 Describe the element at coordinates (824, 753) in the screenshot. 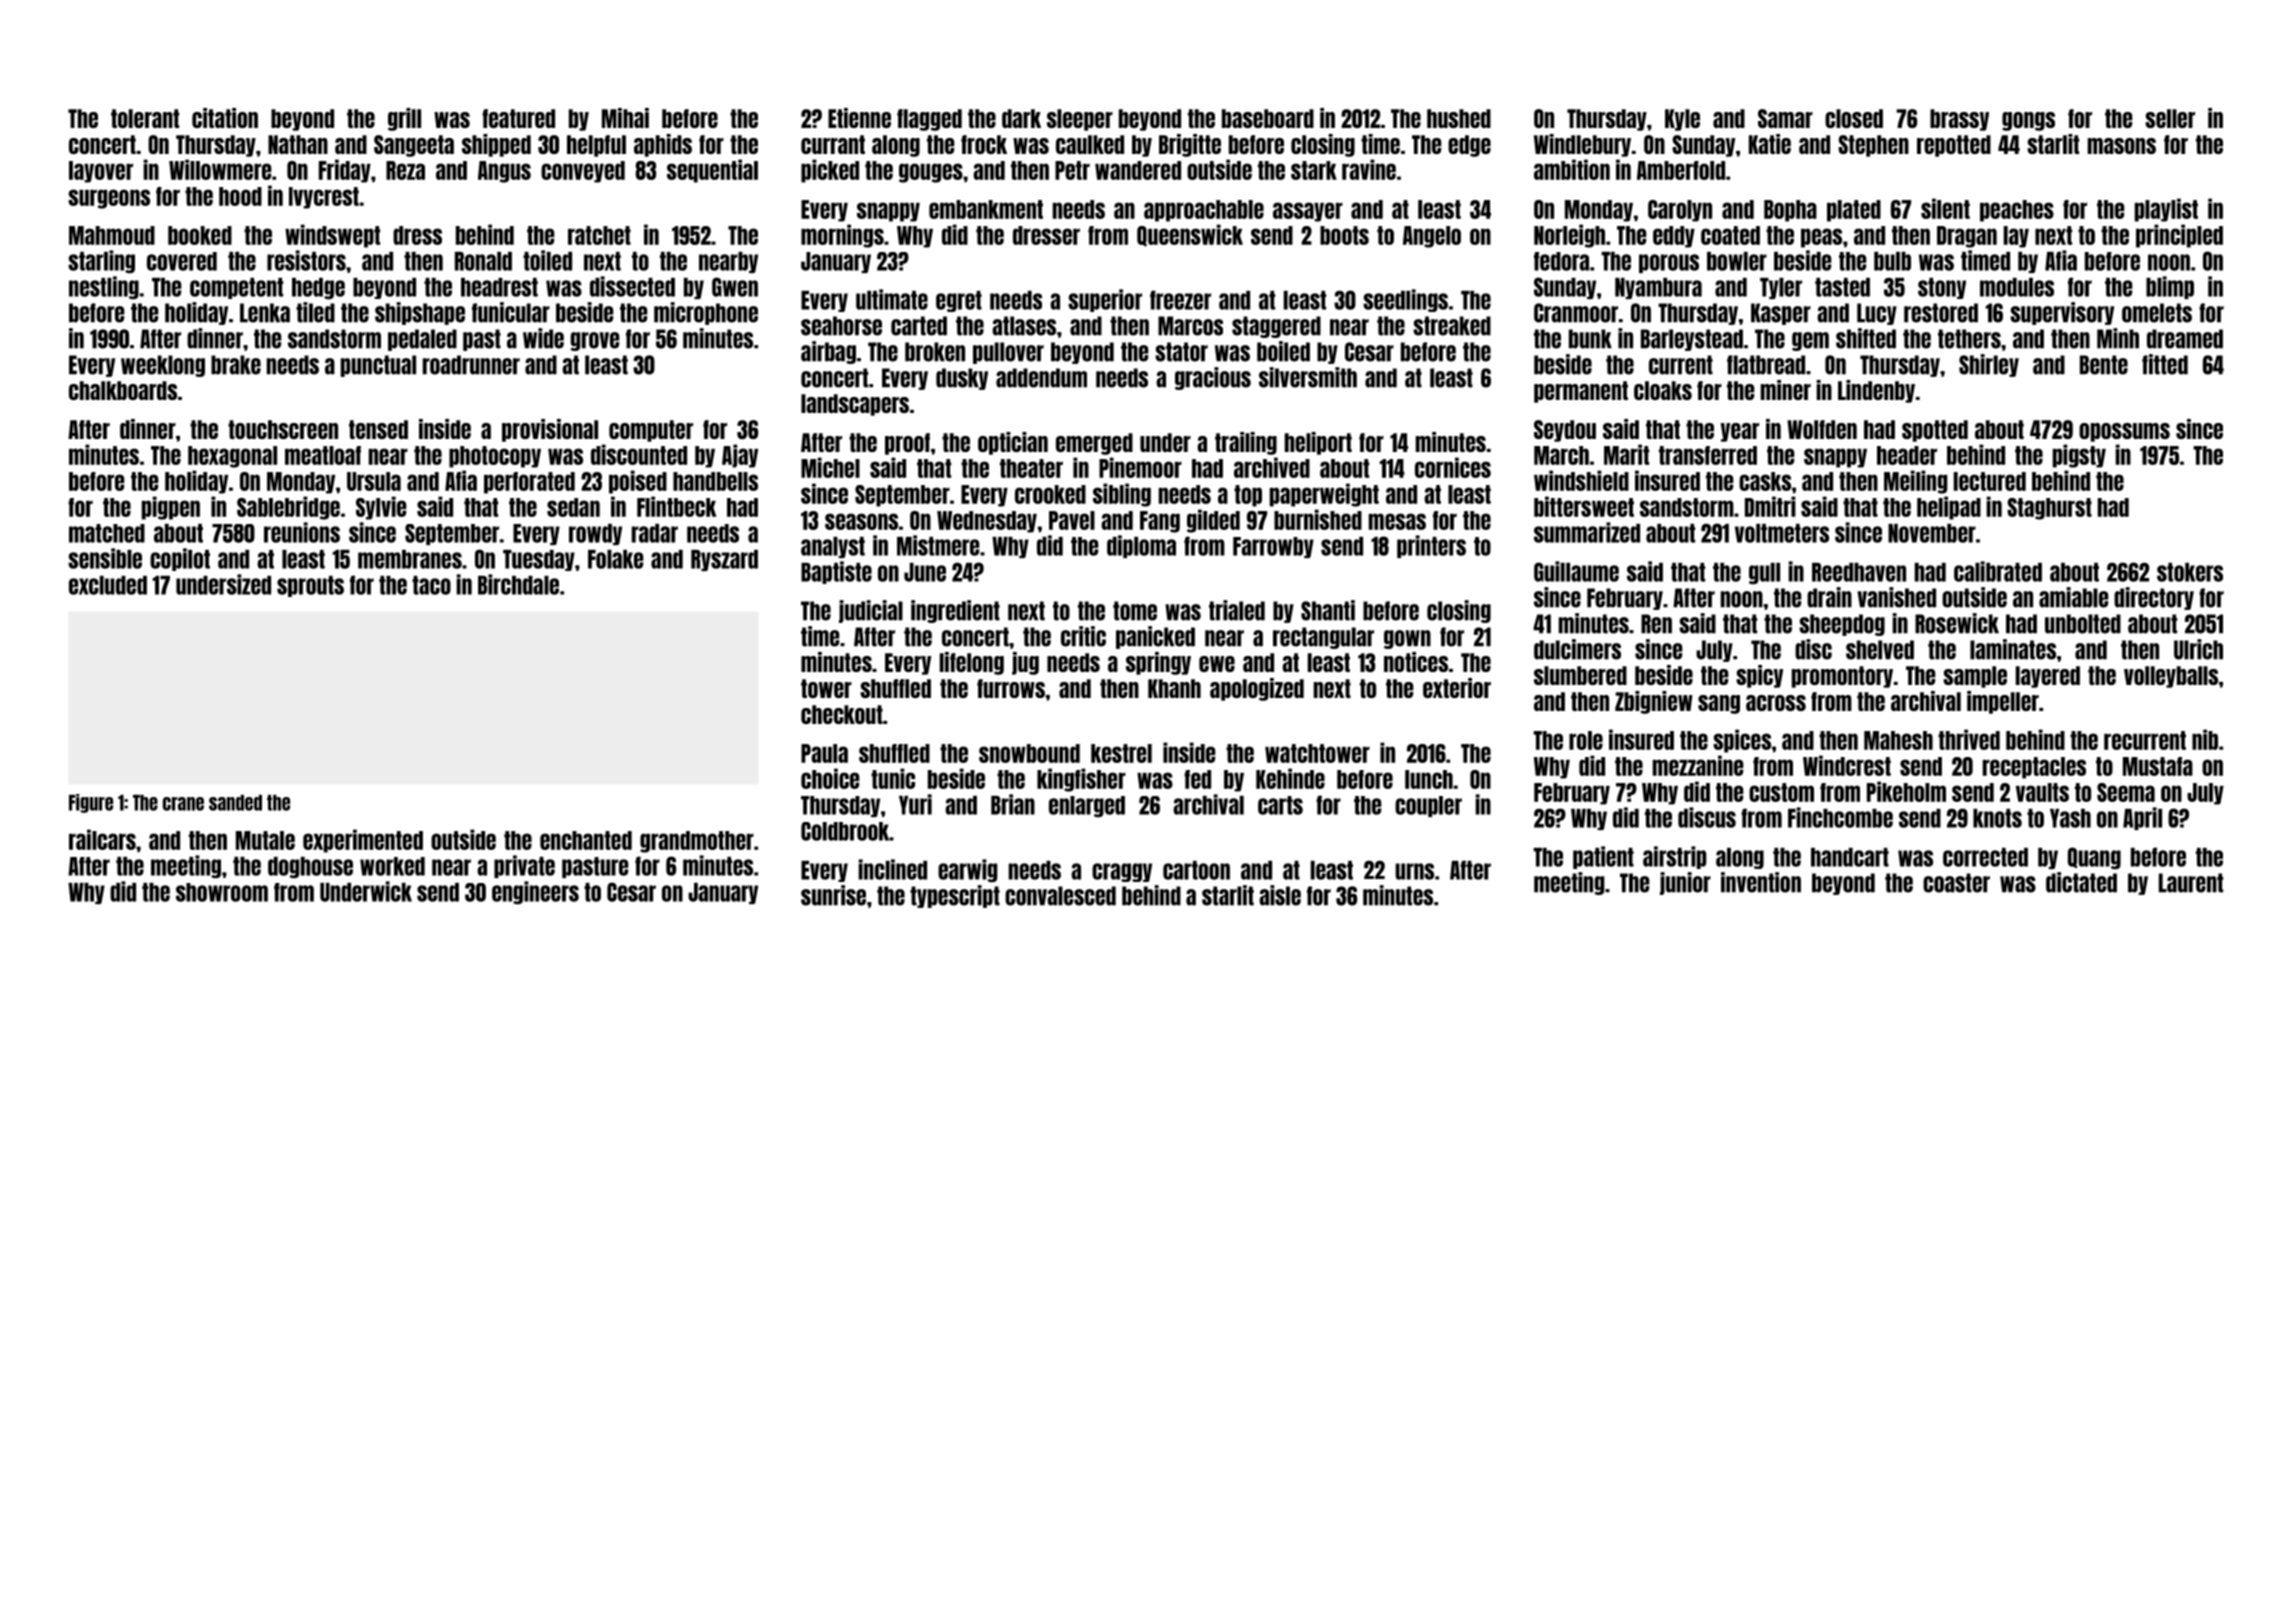

I see `Paula` at that location.
